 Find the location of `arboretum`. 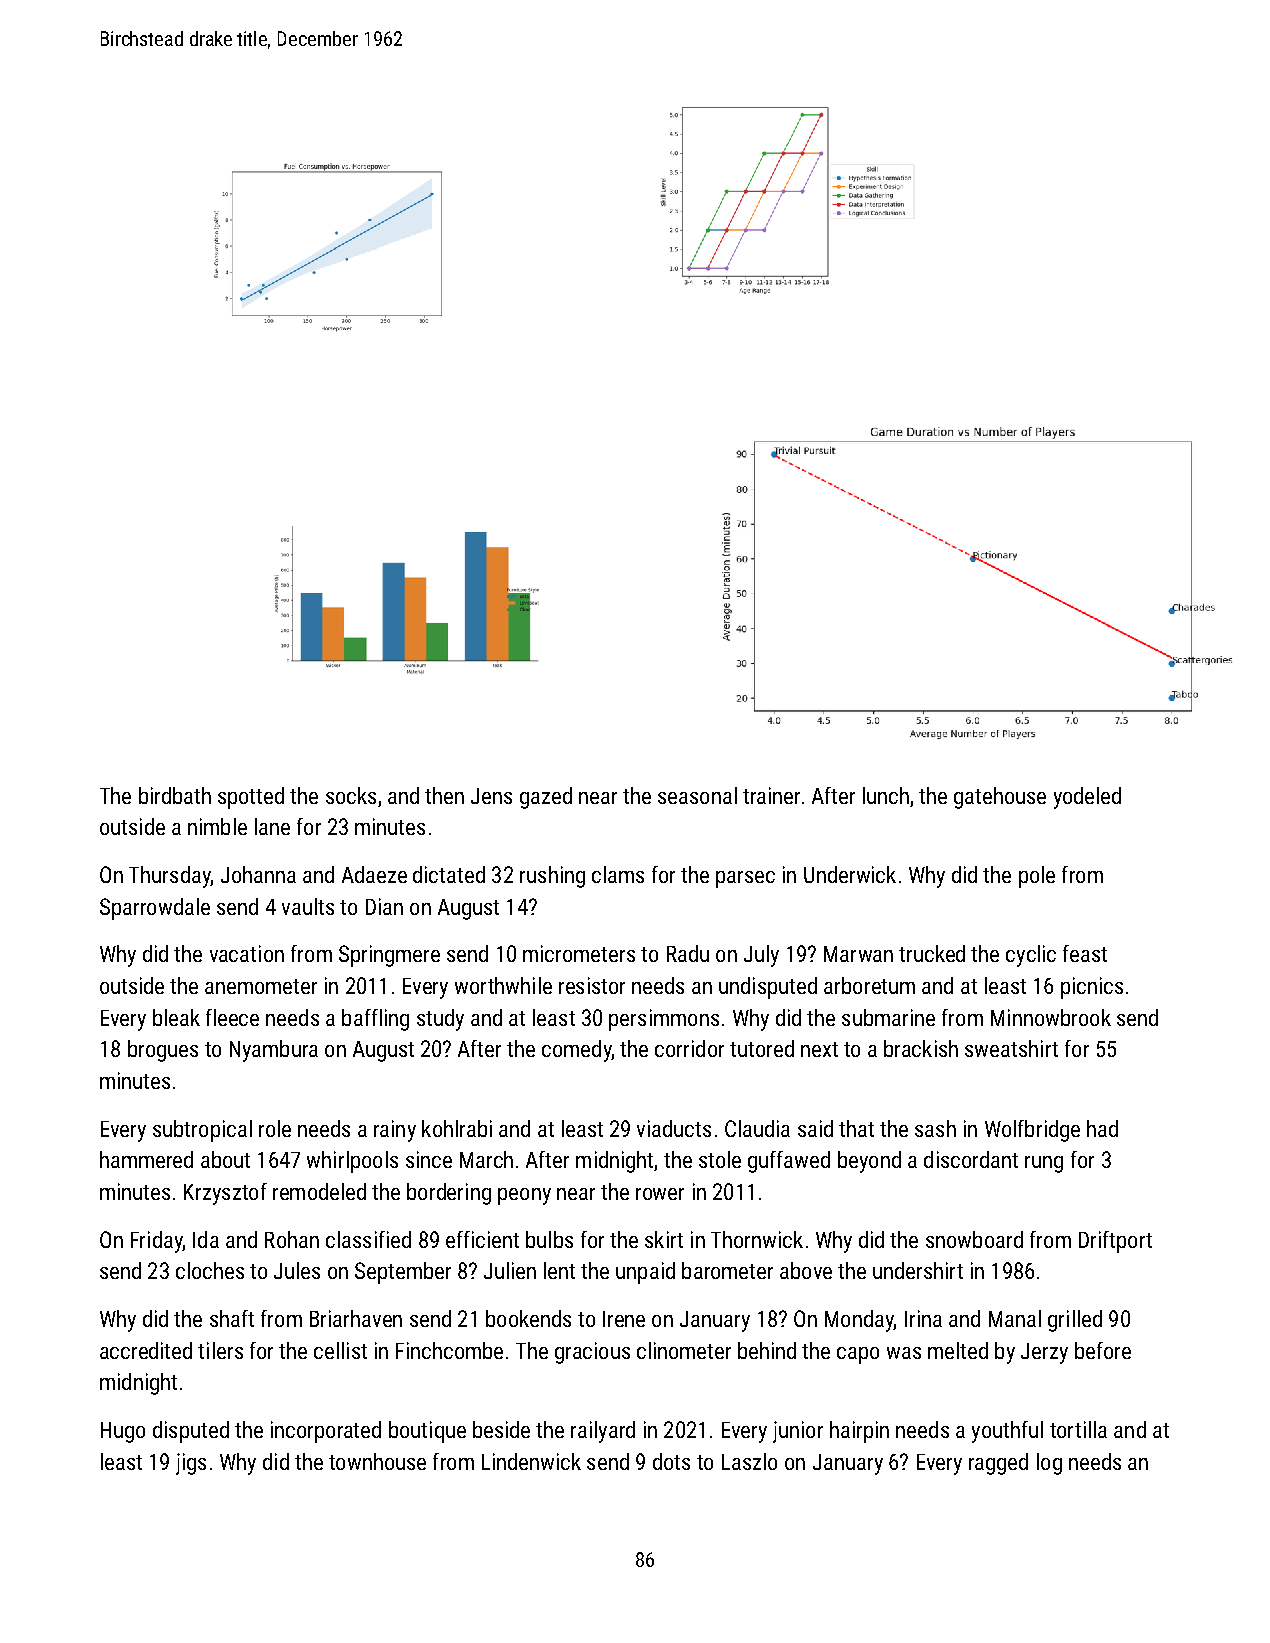

arboretum is located at coordinates (869, 985).
